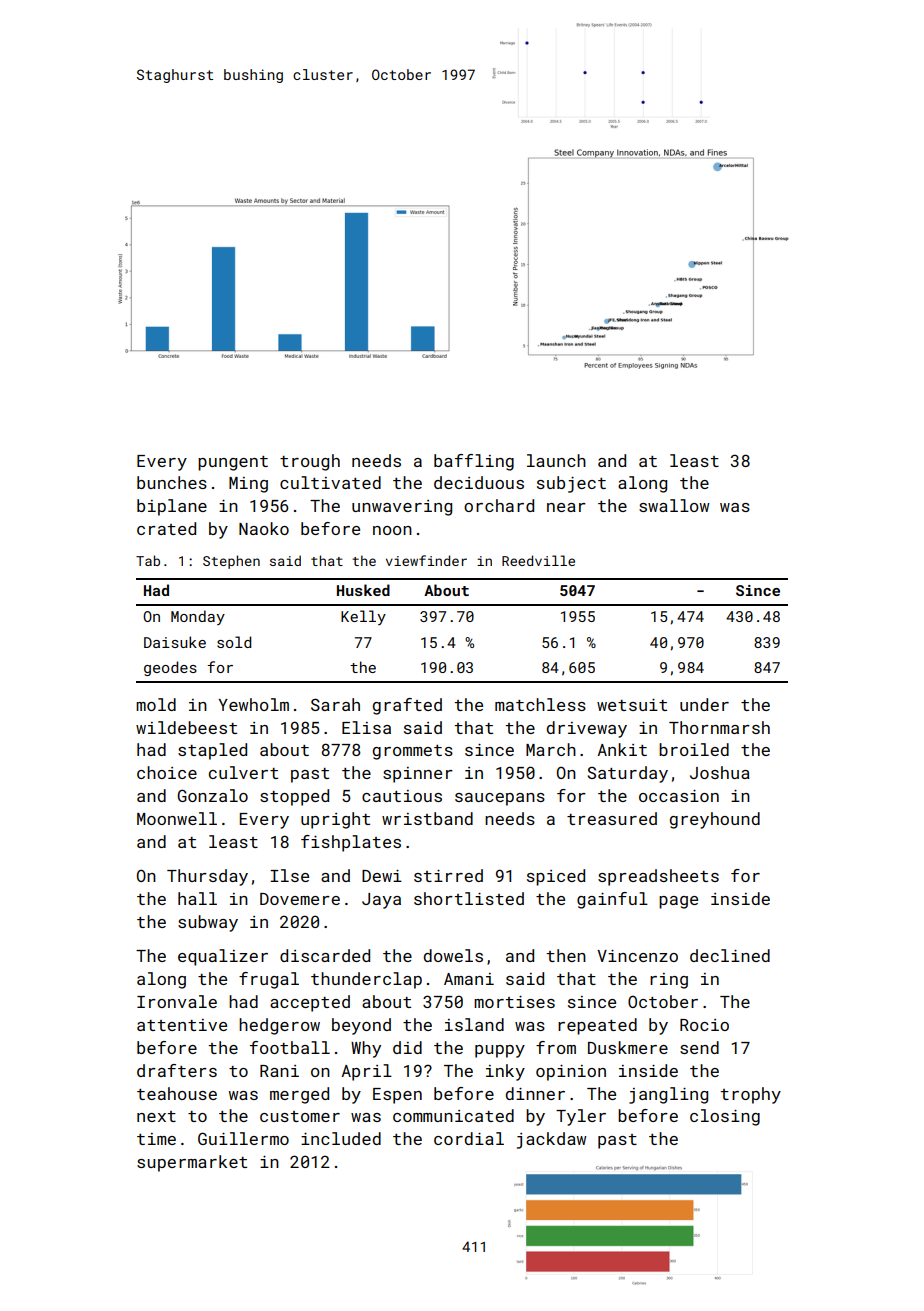 The height and width of the image is (1311, 924). What do you see at coordinates (556, 460) in the image?
I see `launch` at bounding box center [556, 460].
